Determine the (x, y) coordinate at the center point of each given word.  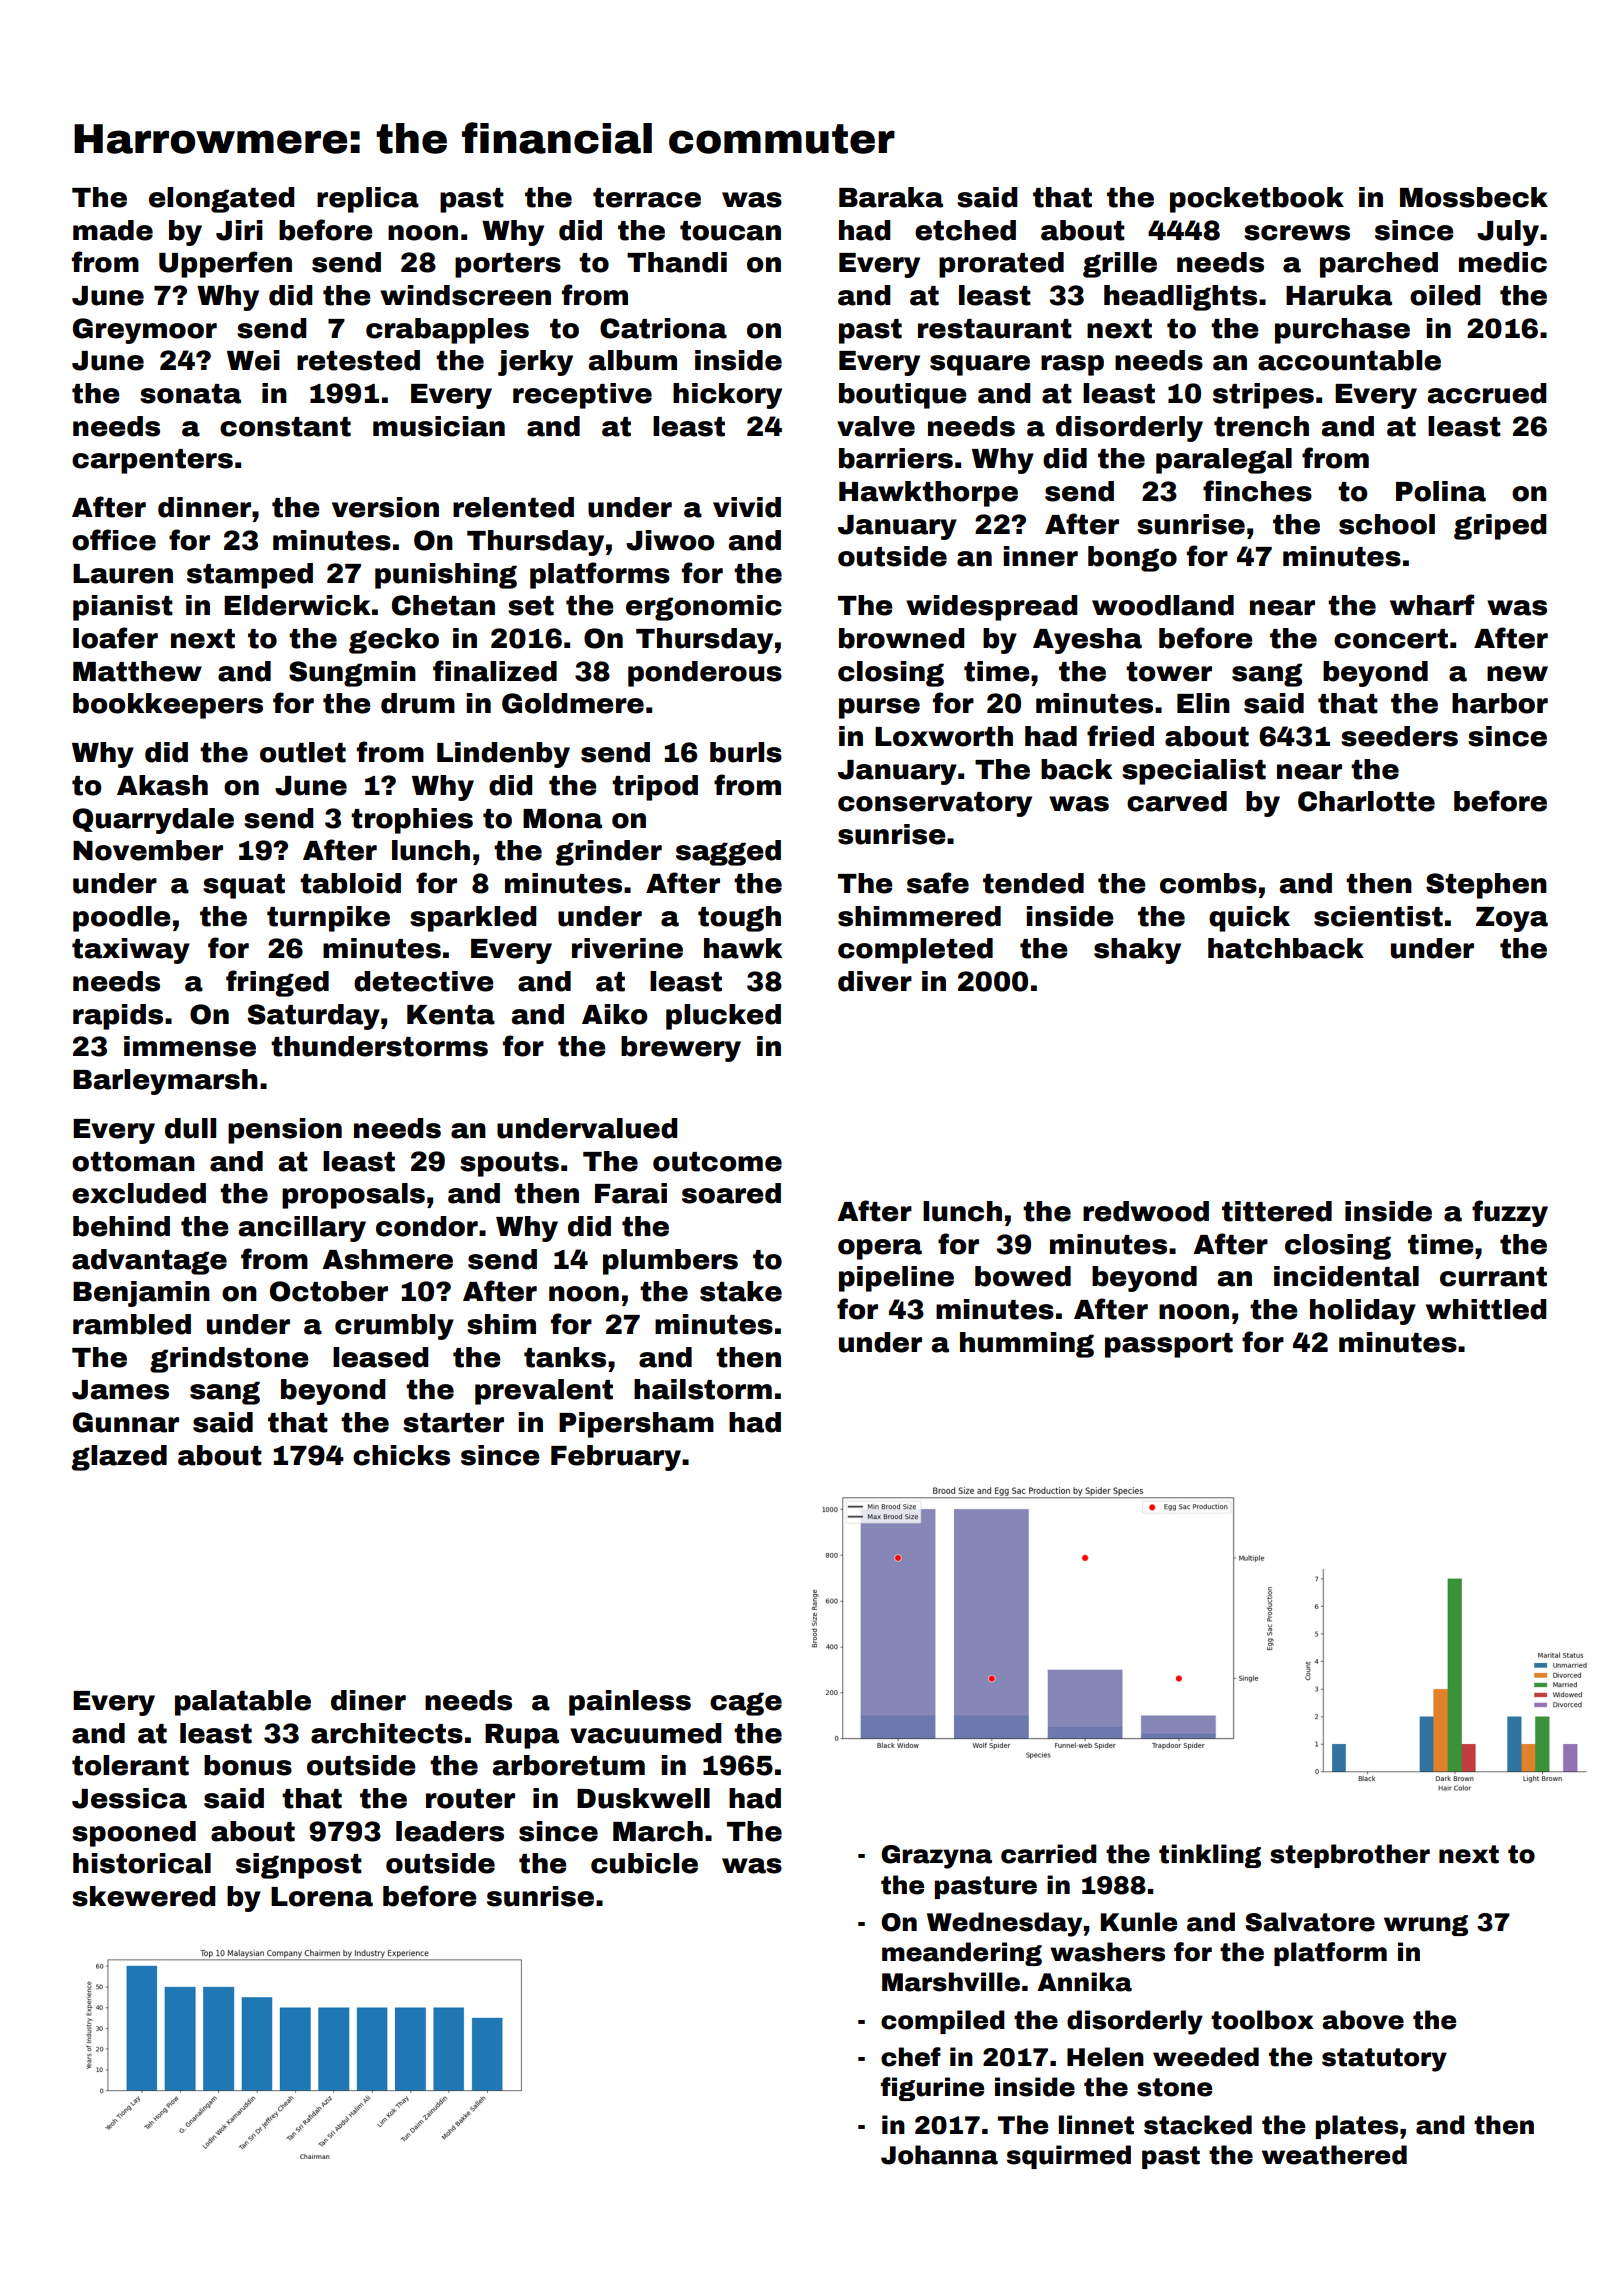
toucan (730, 231)
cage (746, 1704)
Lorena (322, 1897)
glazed (119, 1458)
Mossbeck (1474, 197)
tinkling (1210, 1856)
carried (1049, 1854)
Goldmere (573, 703)
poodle (122, 919)
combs (1208, 883)
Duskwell (643, 1798)
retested (358, 360)
